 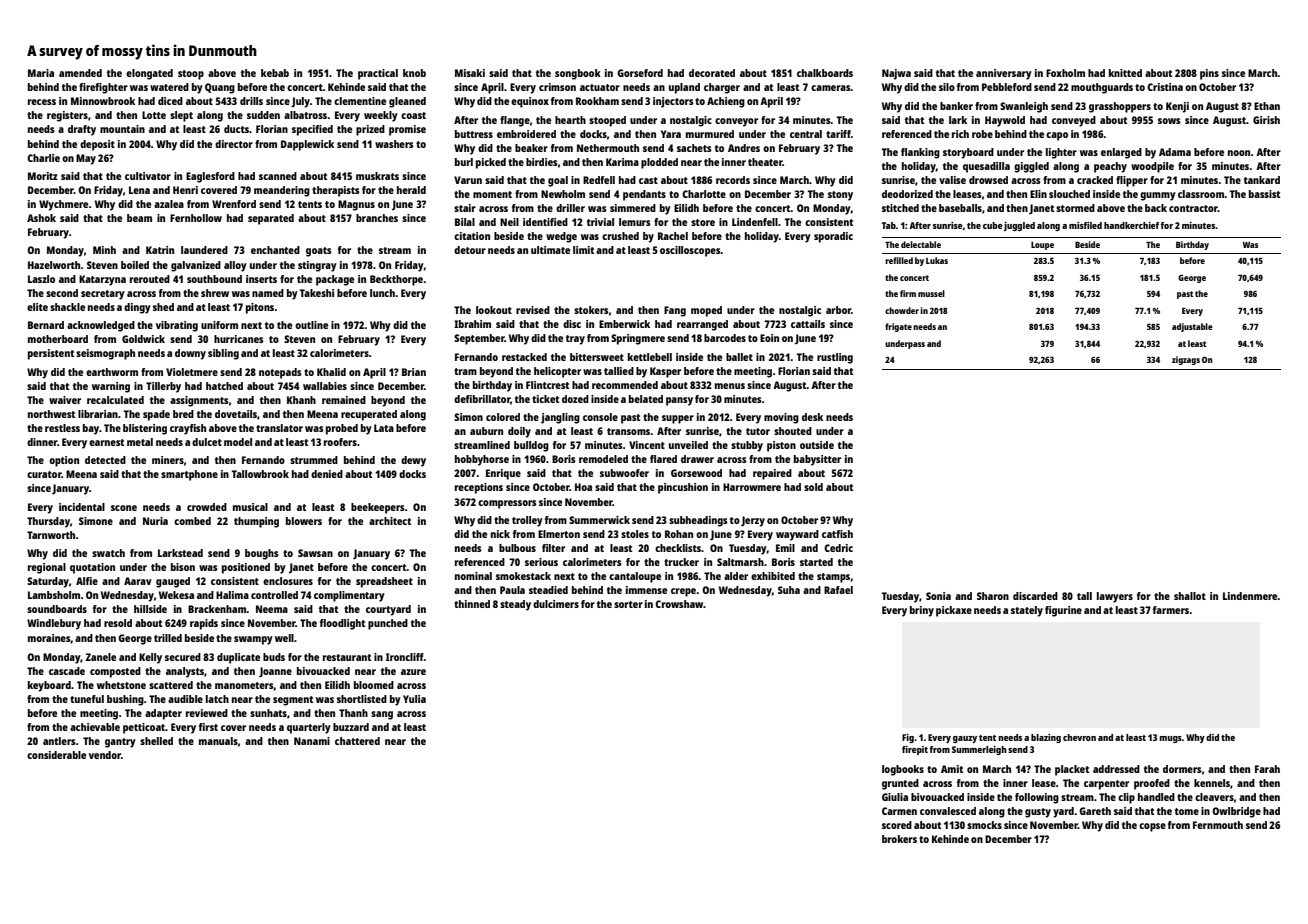 What do you see at coordinates (414, 699) in the image?
I see `Yulia` at bounding box center [414, 699].
